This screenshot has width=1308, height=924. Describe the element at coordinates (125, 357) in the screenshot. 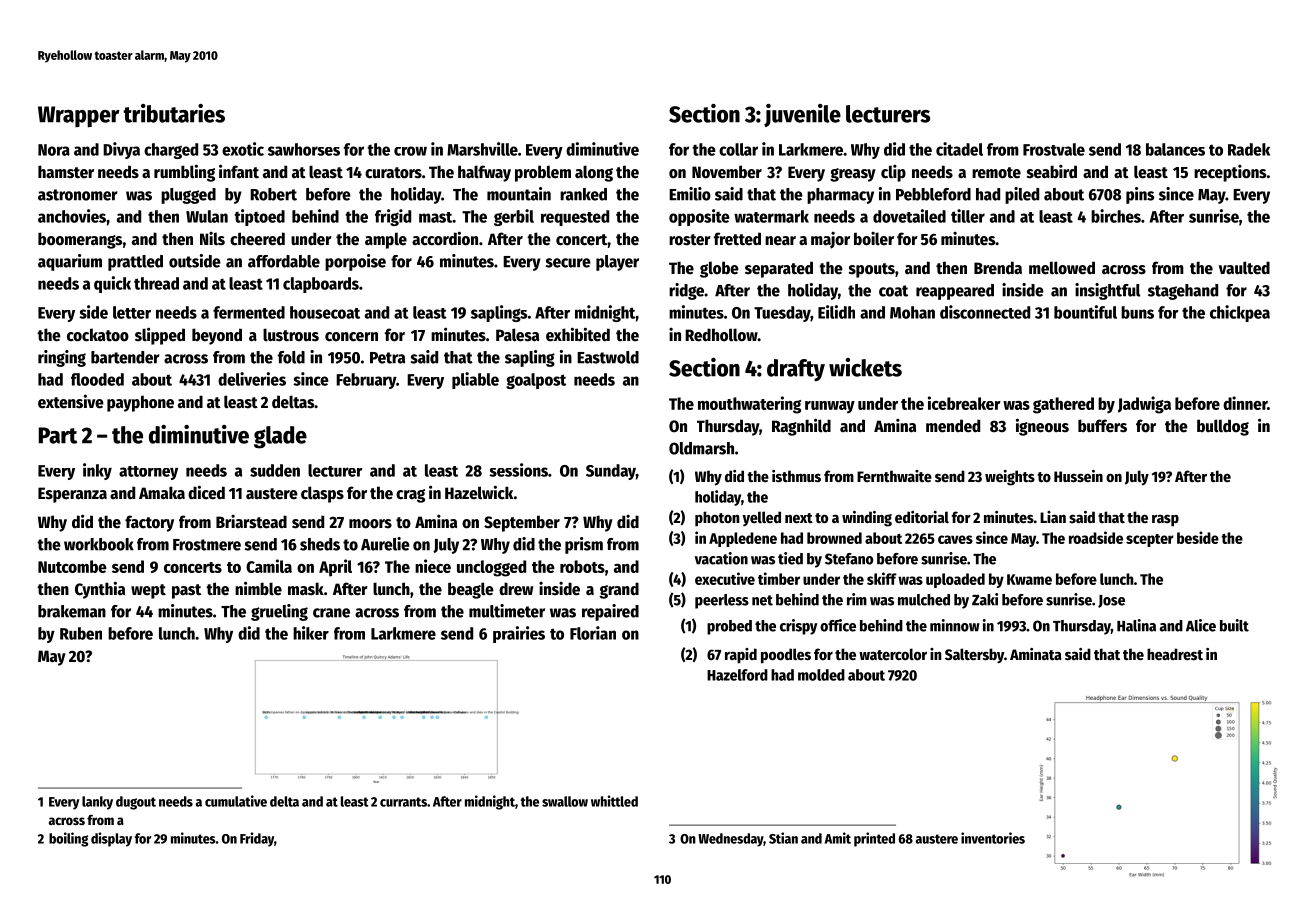

I see `bartender` at that location.
